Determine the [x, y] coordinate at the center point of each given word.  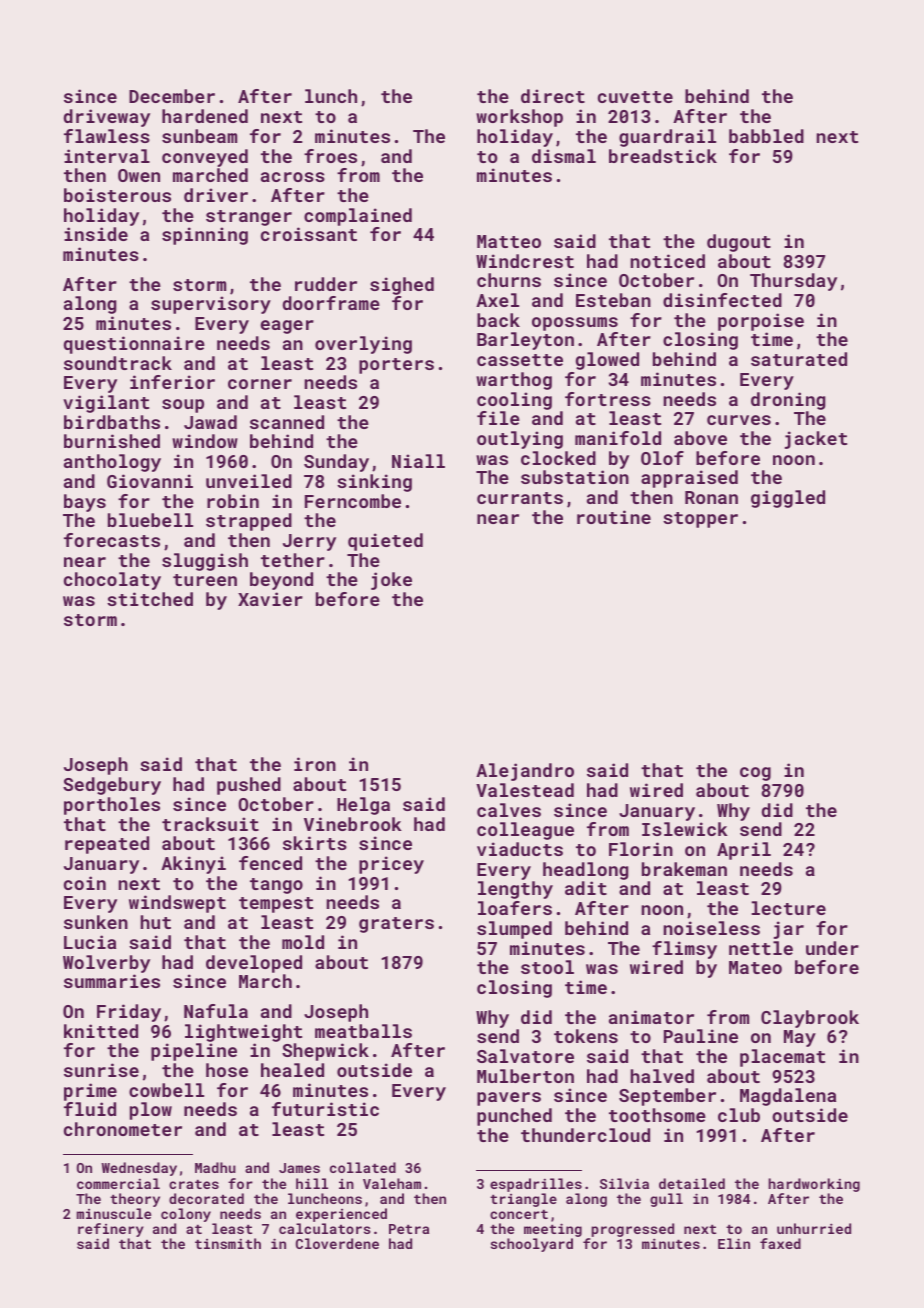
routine [614, 517]
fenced [270, 863]
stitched [150, 599]
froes [330, 156]
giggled [788, 499]
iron [315, 764]
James [299, 1168]
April [744, 851]
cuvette [635, 97]
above [700, 438]
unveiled [249, 481]
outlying [520, 440]
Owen [139, 175]
